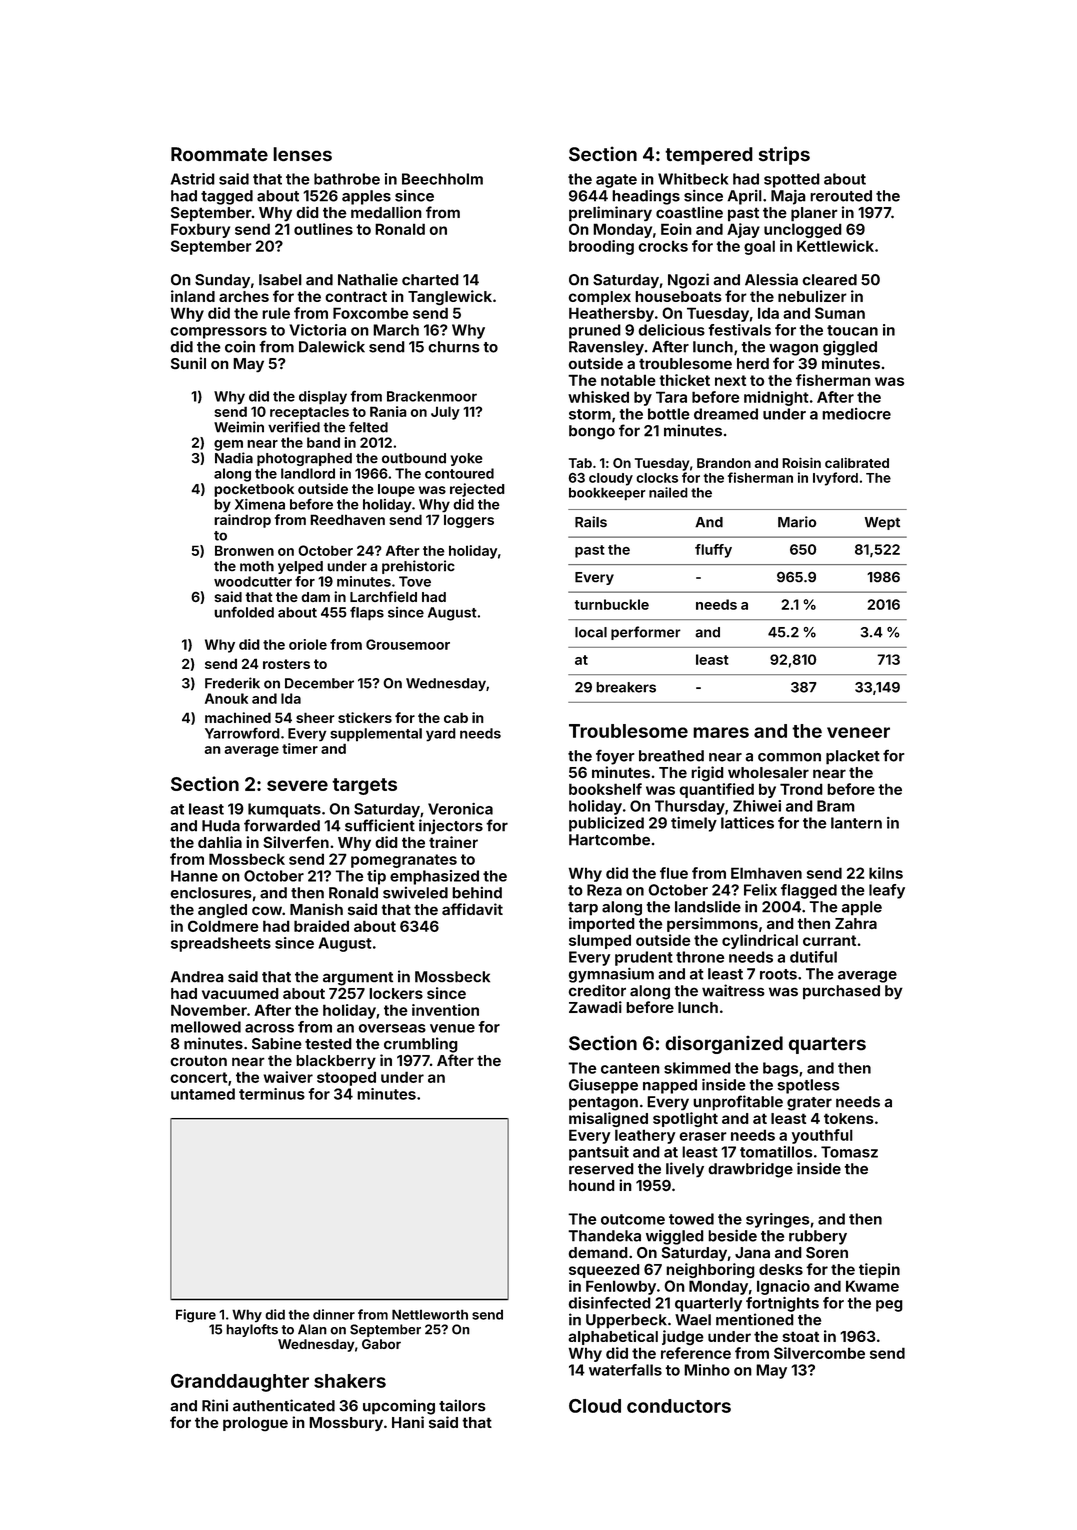 The height and width of the screenshot is (1530, 1077). Describe the element at coordinates (625, 1370) in the screenshot. I see `waterfalls` at that location.
